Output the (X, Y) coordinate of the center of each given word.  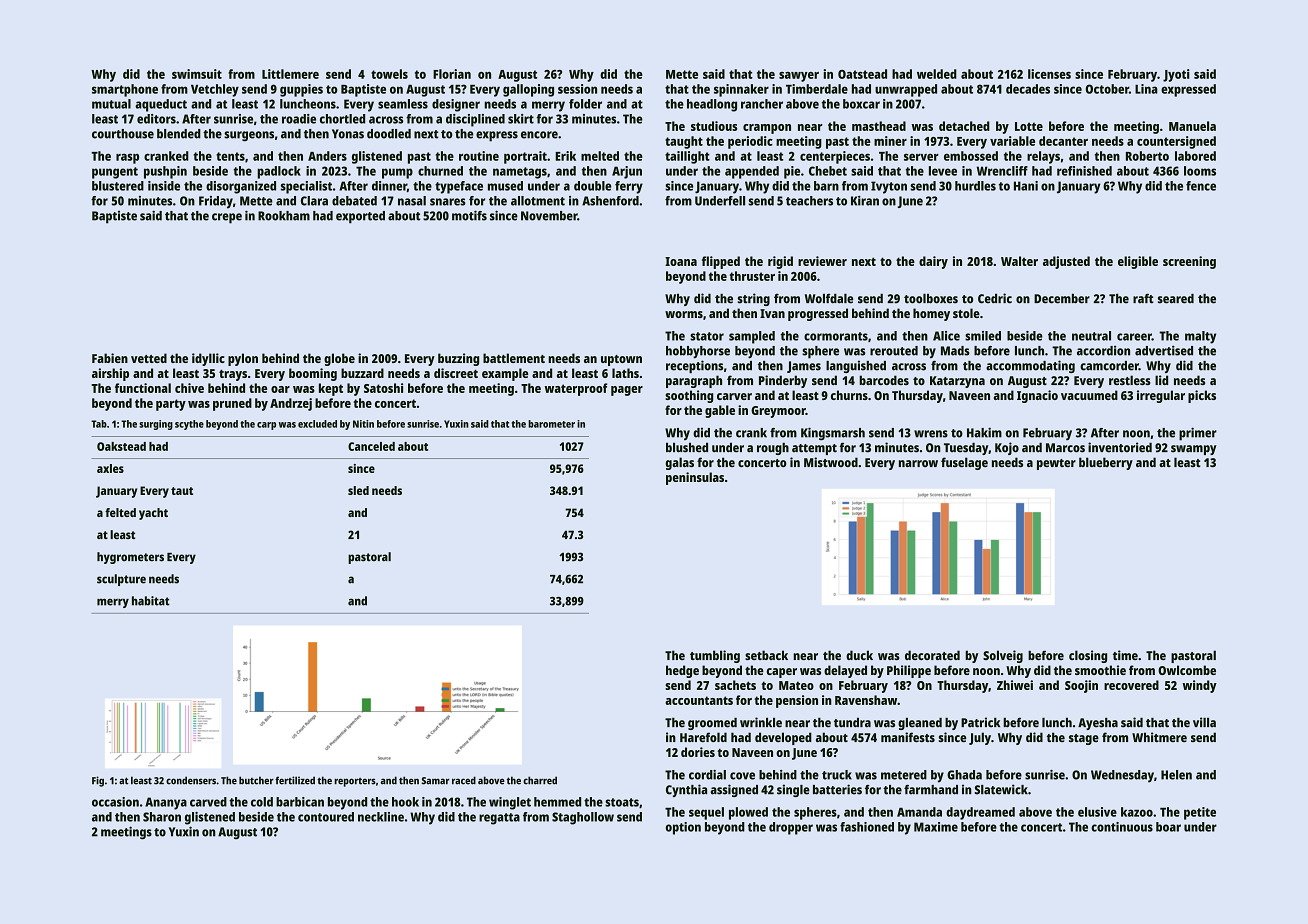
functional (143, 388)
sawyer (799, 77)
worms (684, 314)
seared (1176, 298)
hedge (682, 671)
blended (179, 134)
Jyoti (1176, 75)
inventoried (1120, 447)
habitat (151, 601)
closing (1088, 656)
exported (360, 217)
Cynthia (686, 790)
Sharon (162, 817)
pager (627, 391)
